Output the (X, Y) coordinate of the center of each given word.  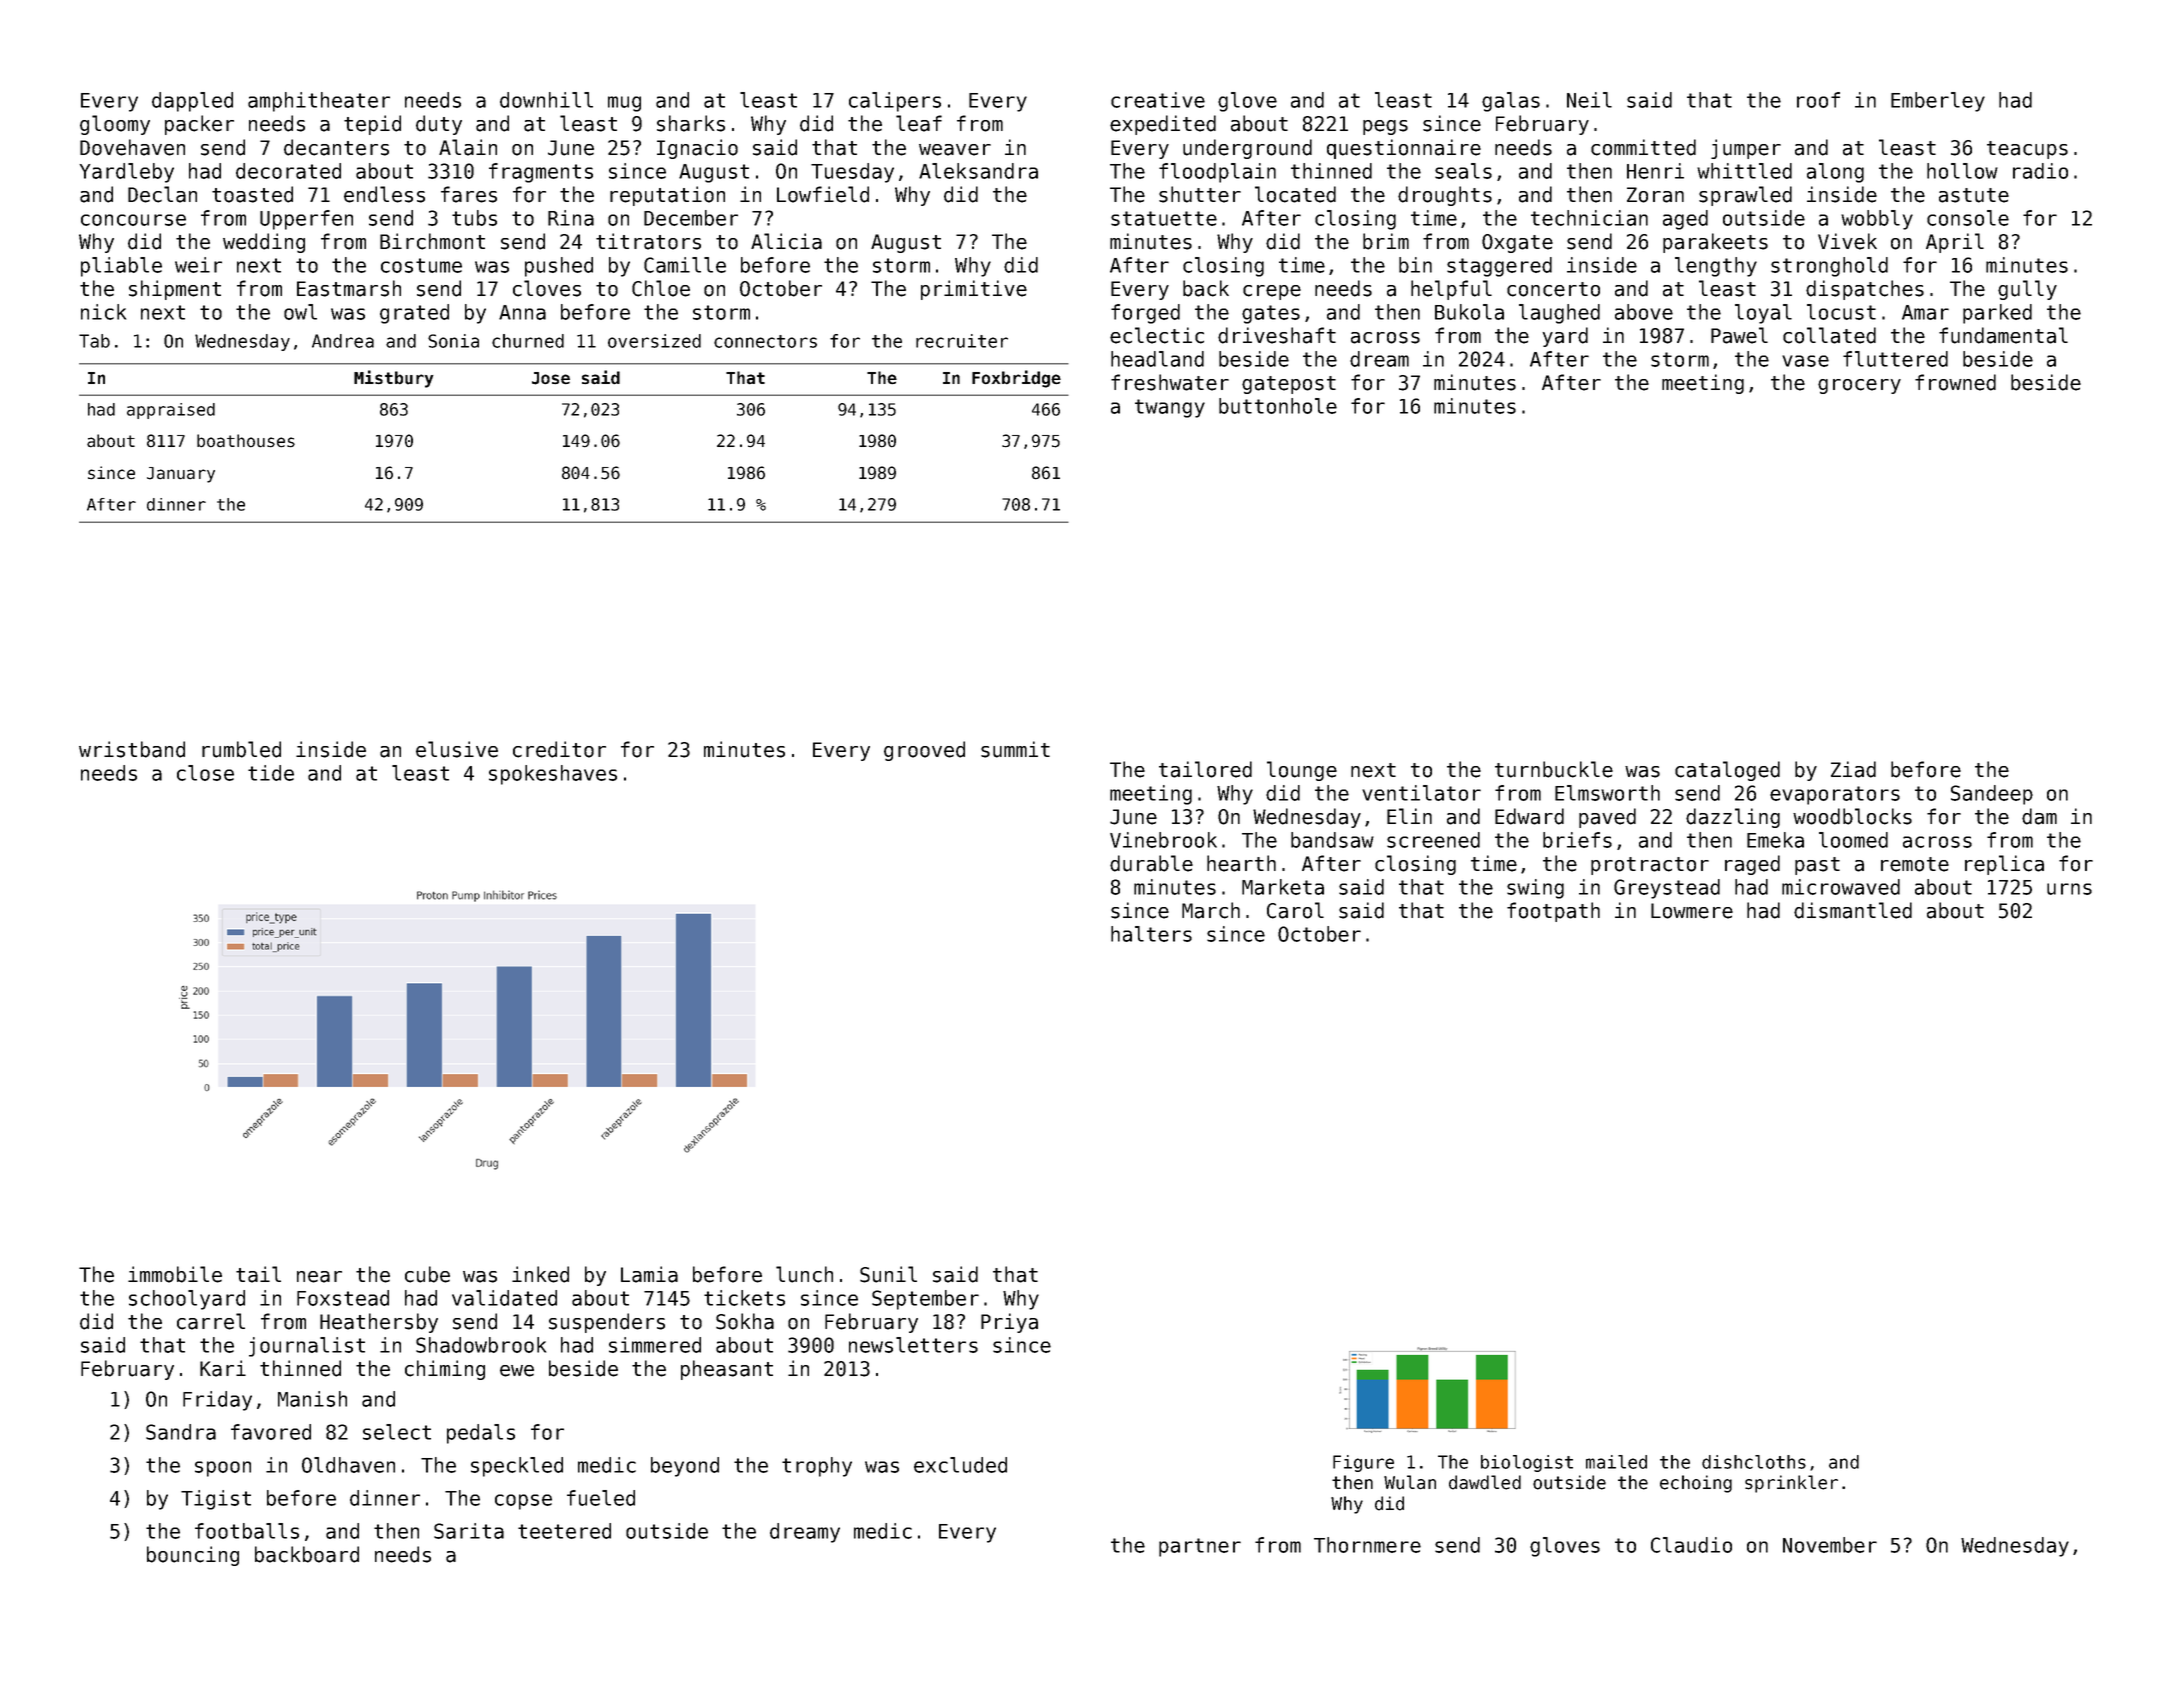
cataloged (1727, 771)
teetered (564, 1531)
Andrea (343, 341)
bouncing (193, 1556)
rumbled (241, 749)
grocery (1859, 386)
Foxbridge (1016, 379)
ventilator (1421, 793)
